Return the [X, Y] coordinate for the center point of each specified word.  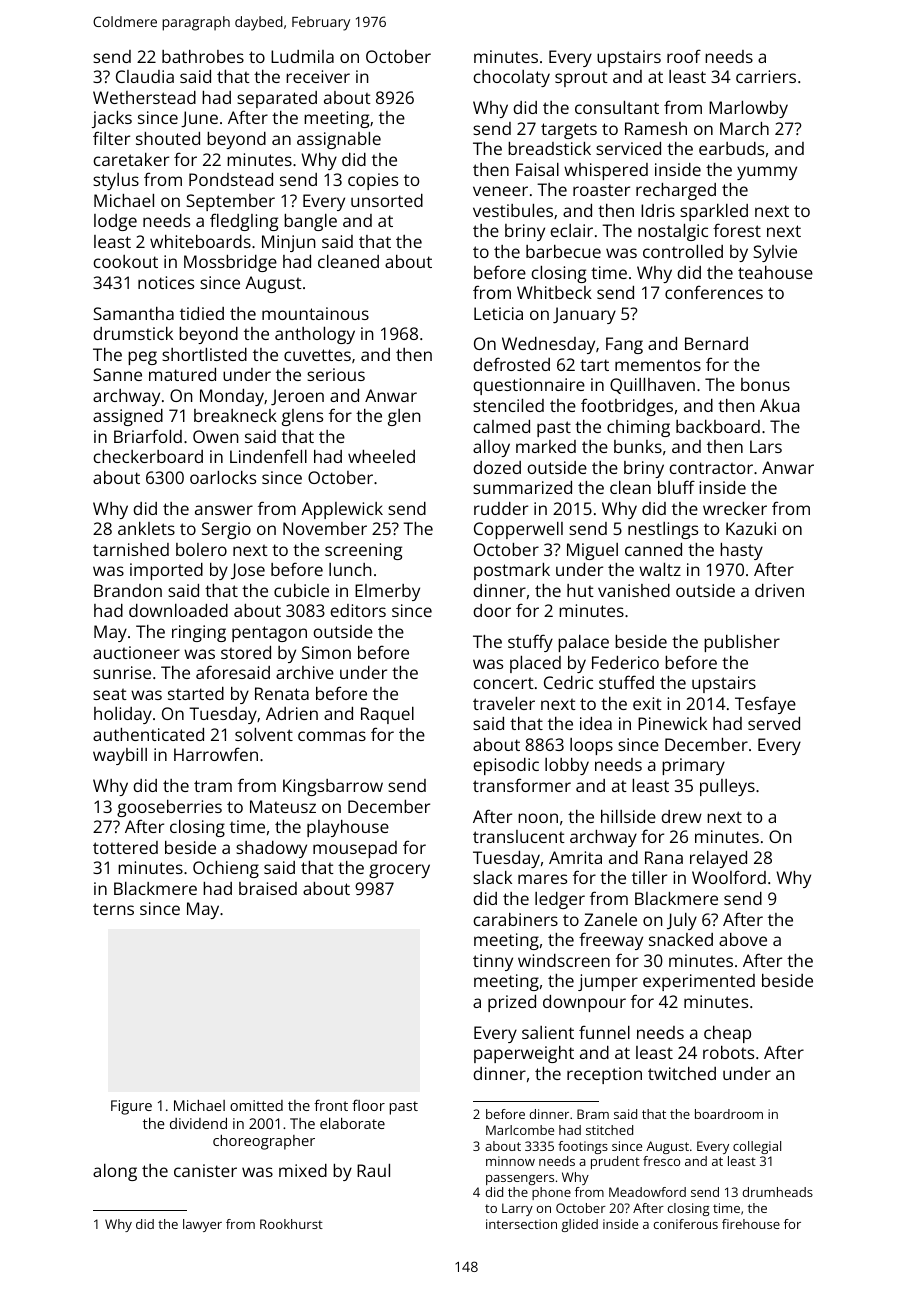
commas [332, 736]
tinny [493, 962]
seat [110, 694]
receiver [318, 76]
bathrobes [203, 56]
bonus [765, 384]
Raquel [387, 715]
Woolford [729, 877]
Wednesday [548, 345]
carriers [766, 76]
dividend [198, 1123]
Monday [232, 397]
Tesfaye [765, 705]
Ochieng [226, 869]
